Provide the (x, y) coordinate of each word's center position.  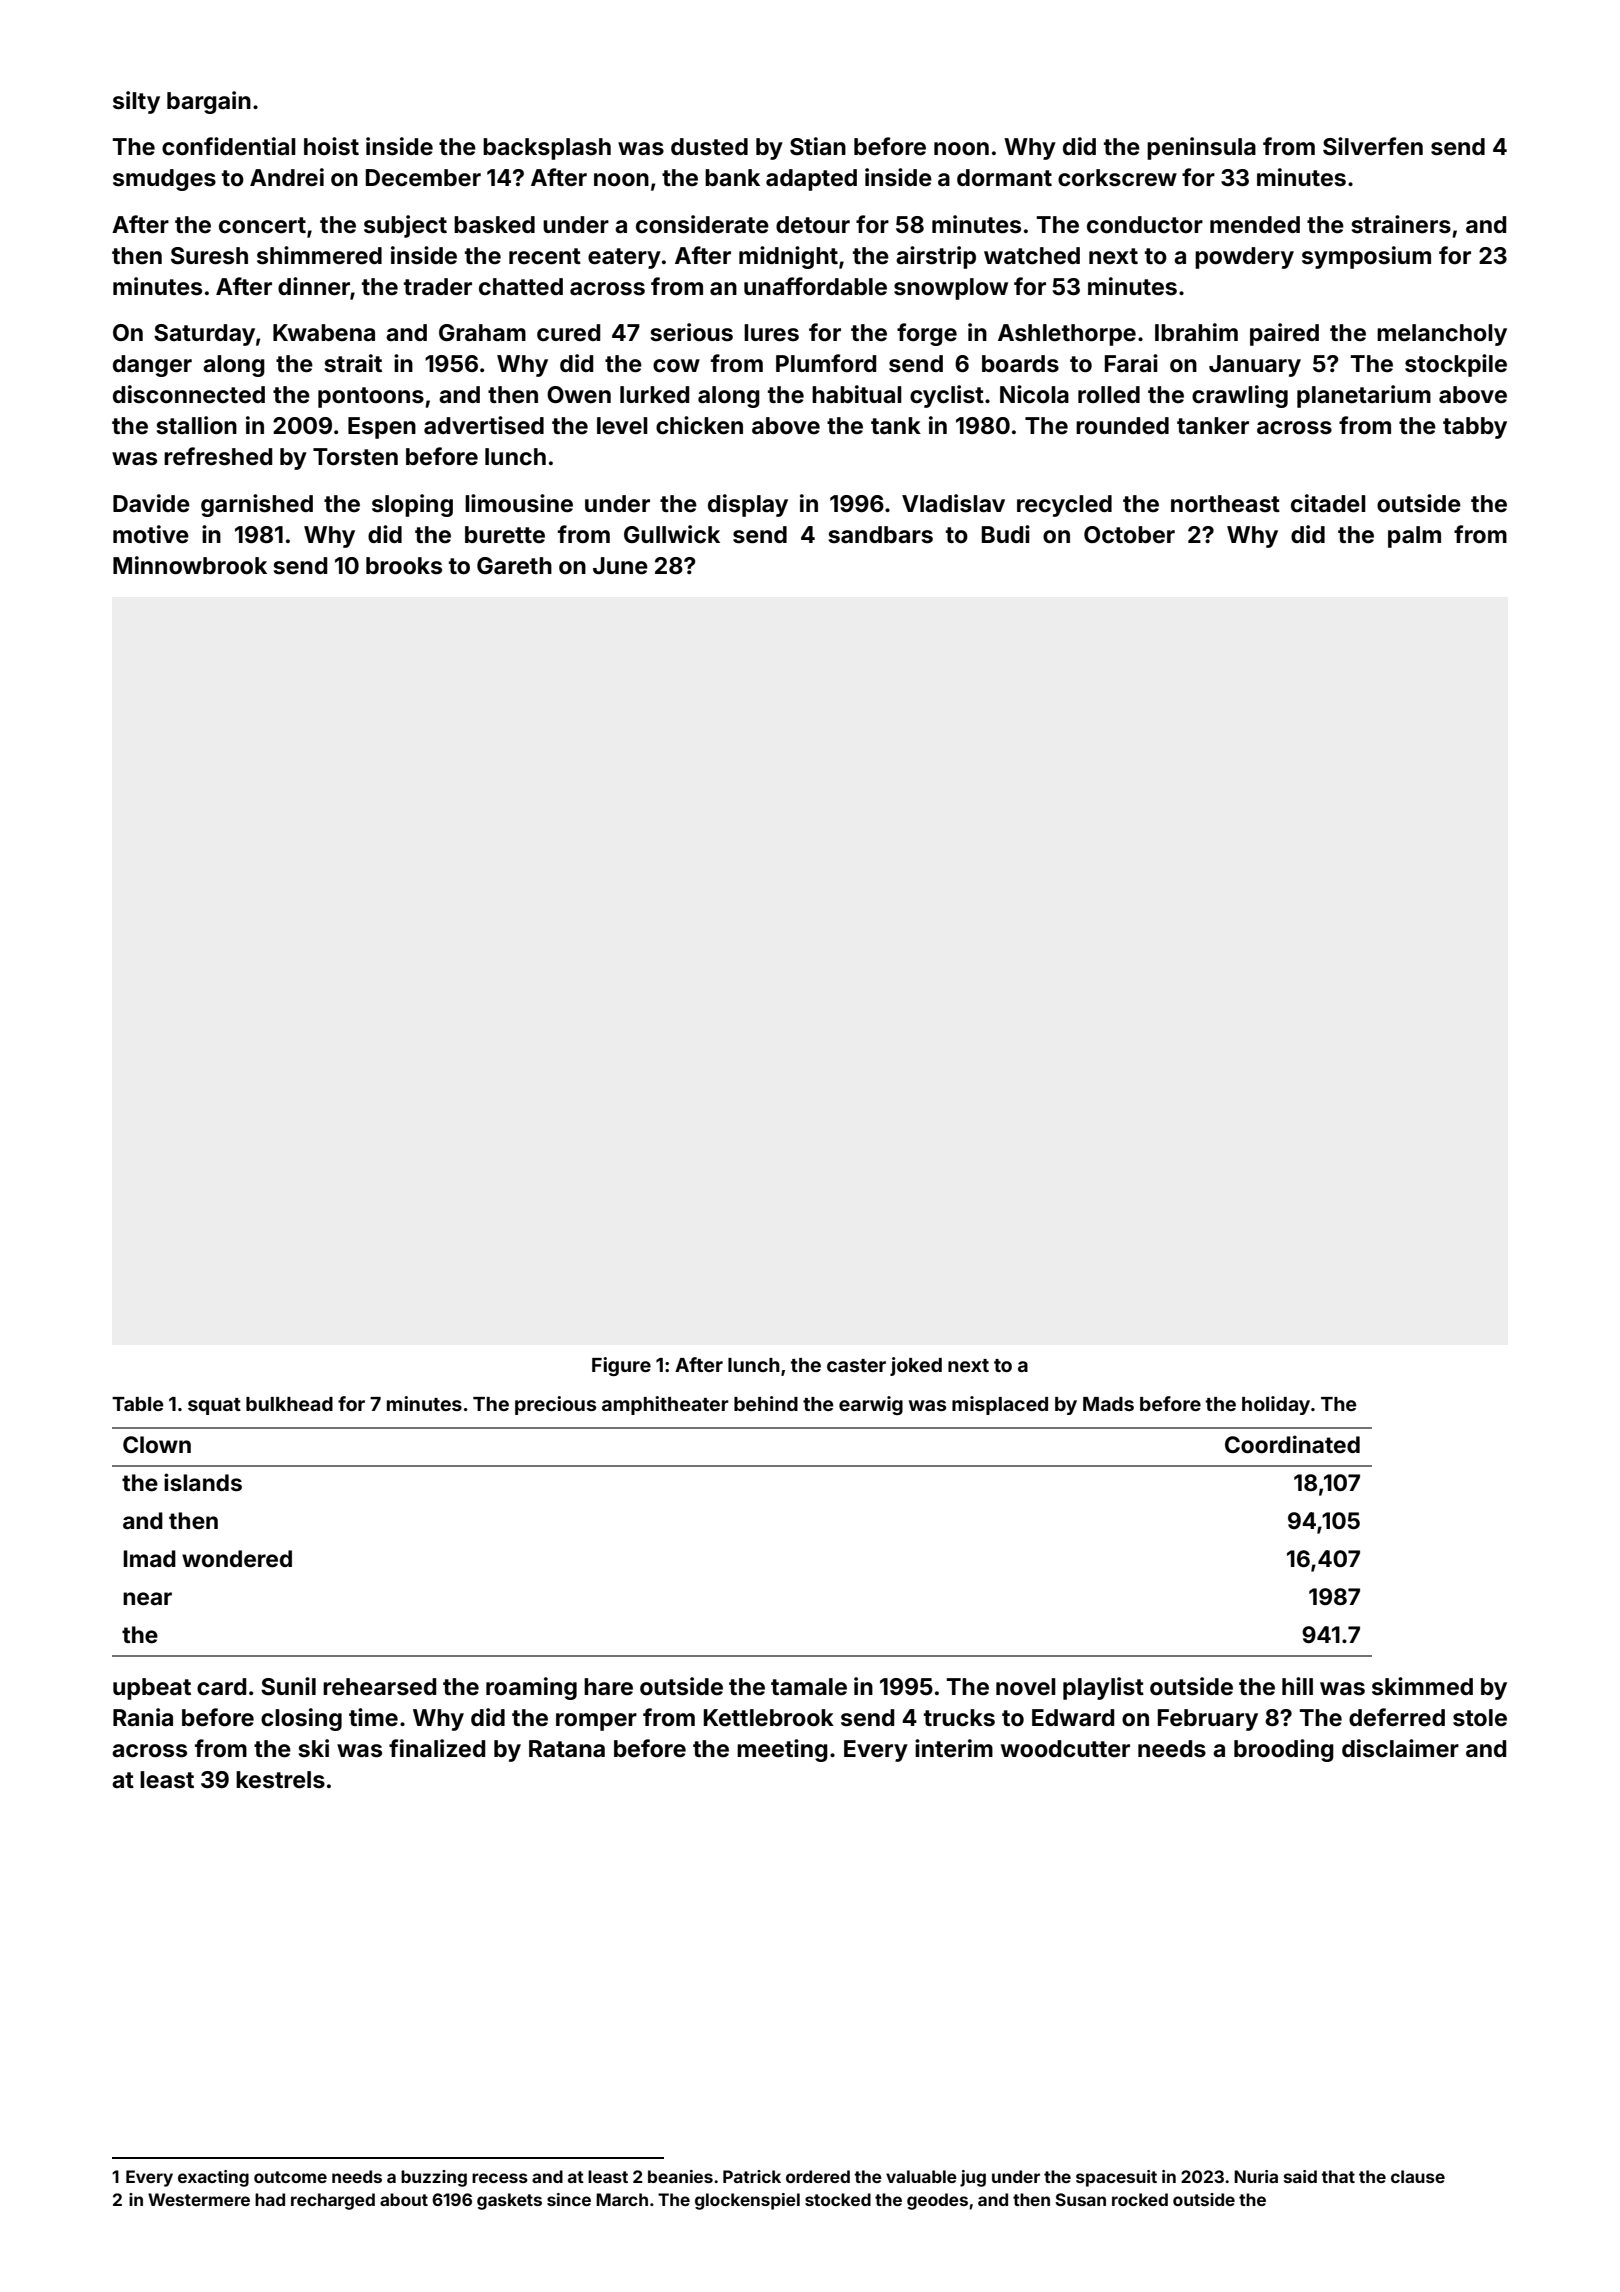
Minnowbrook (190, 565)
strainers (1401, 224)
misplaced (1000, 1405)
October (1129, 535)
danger (152, 366)
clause (1418, 2176)
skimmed (1422, 1686)
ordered (818, 2176)
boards (1020, 364)
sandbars (880, 535)
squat (214, 1406)
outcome (290, 2177)
